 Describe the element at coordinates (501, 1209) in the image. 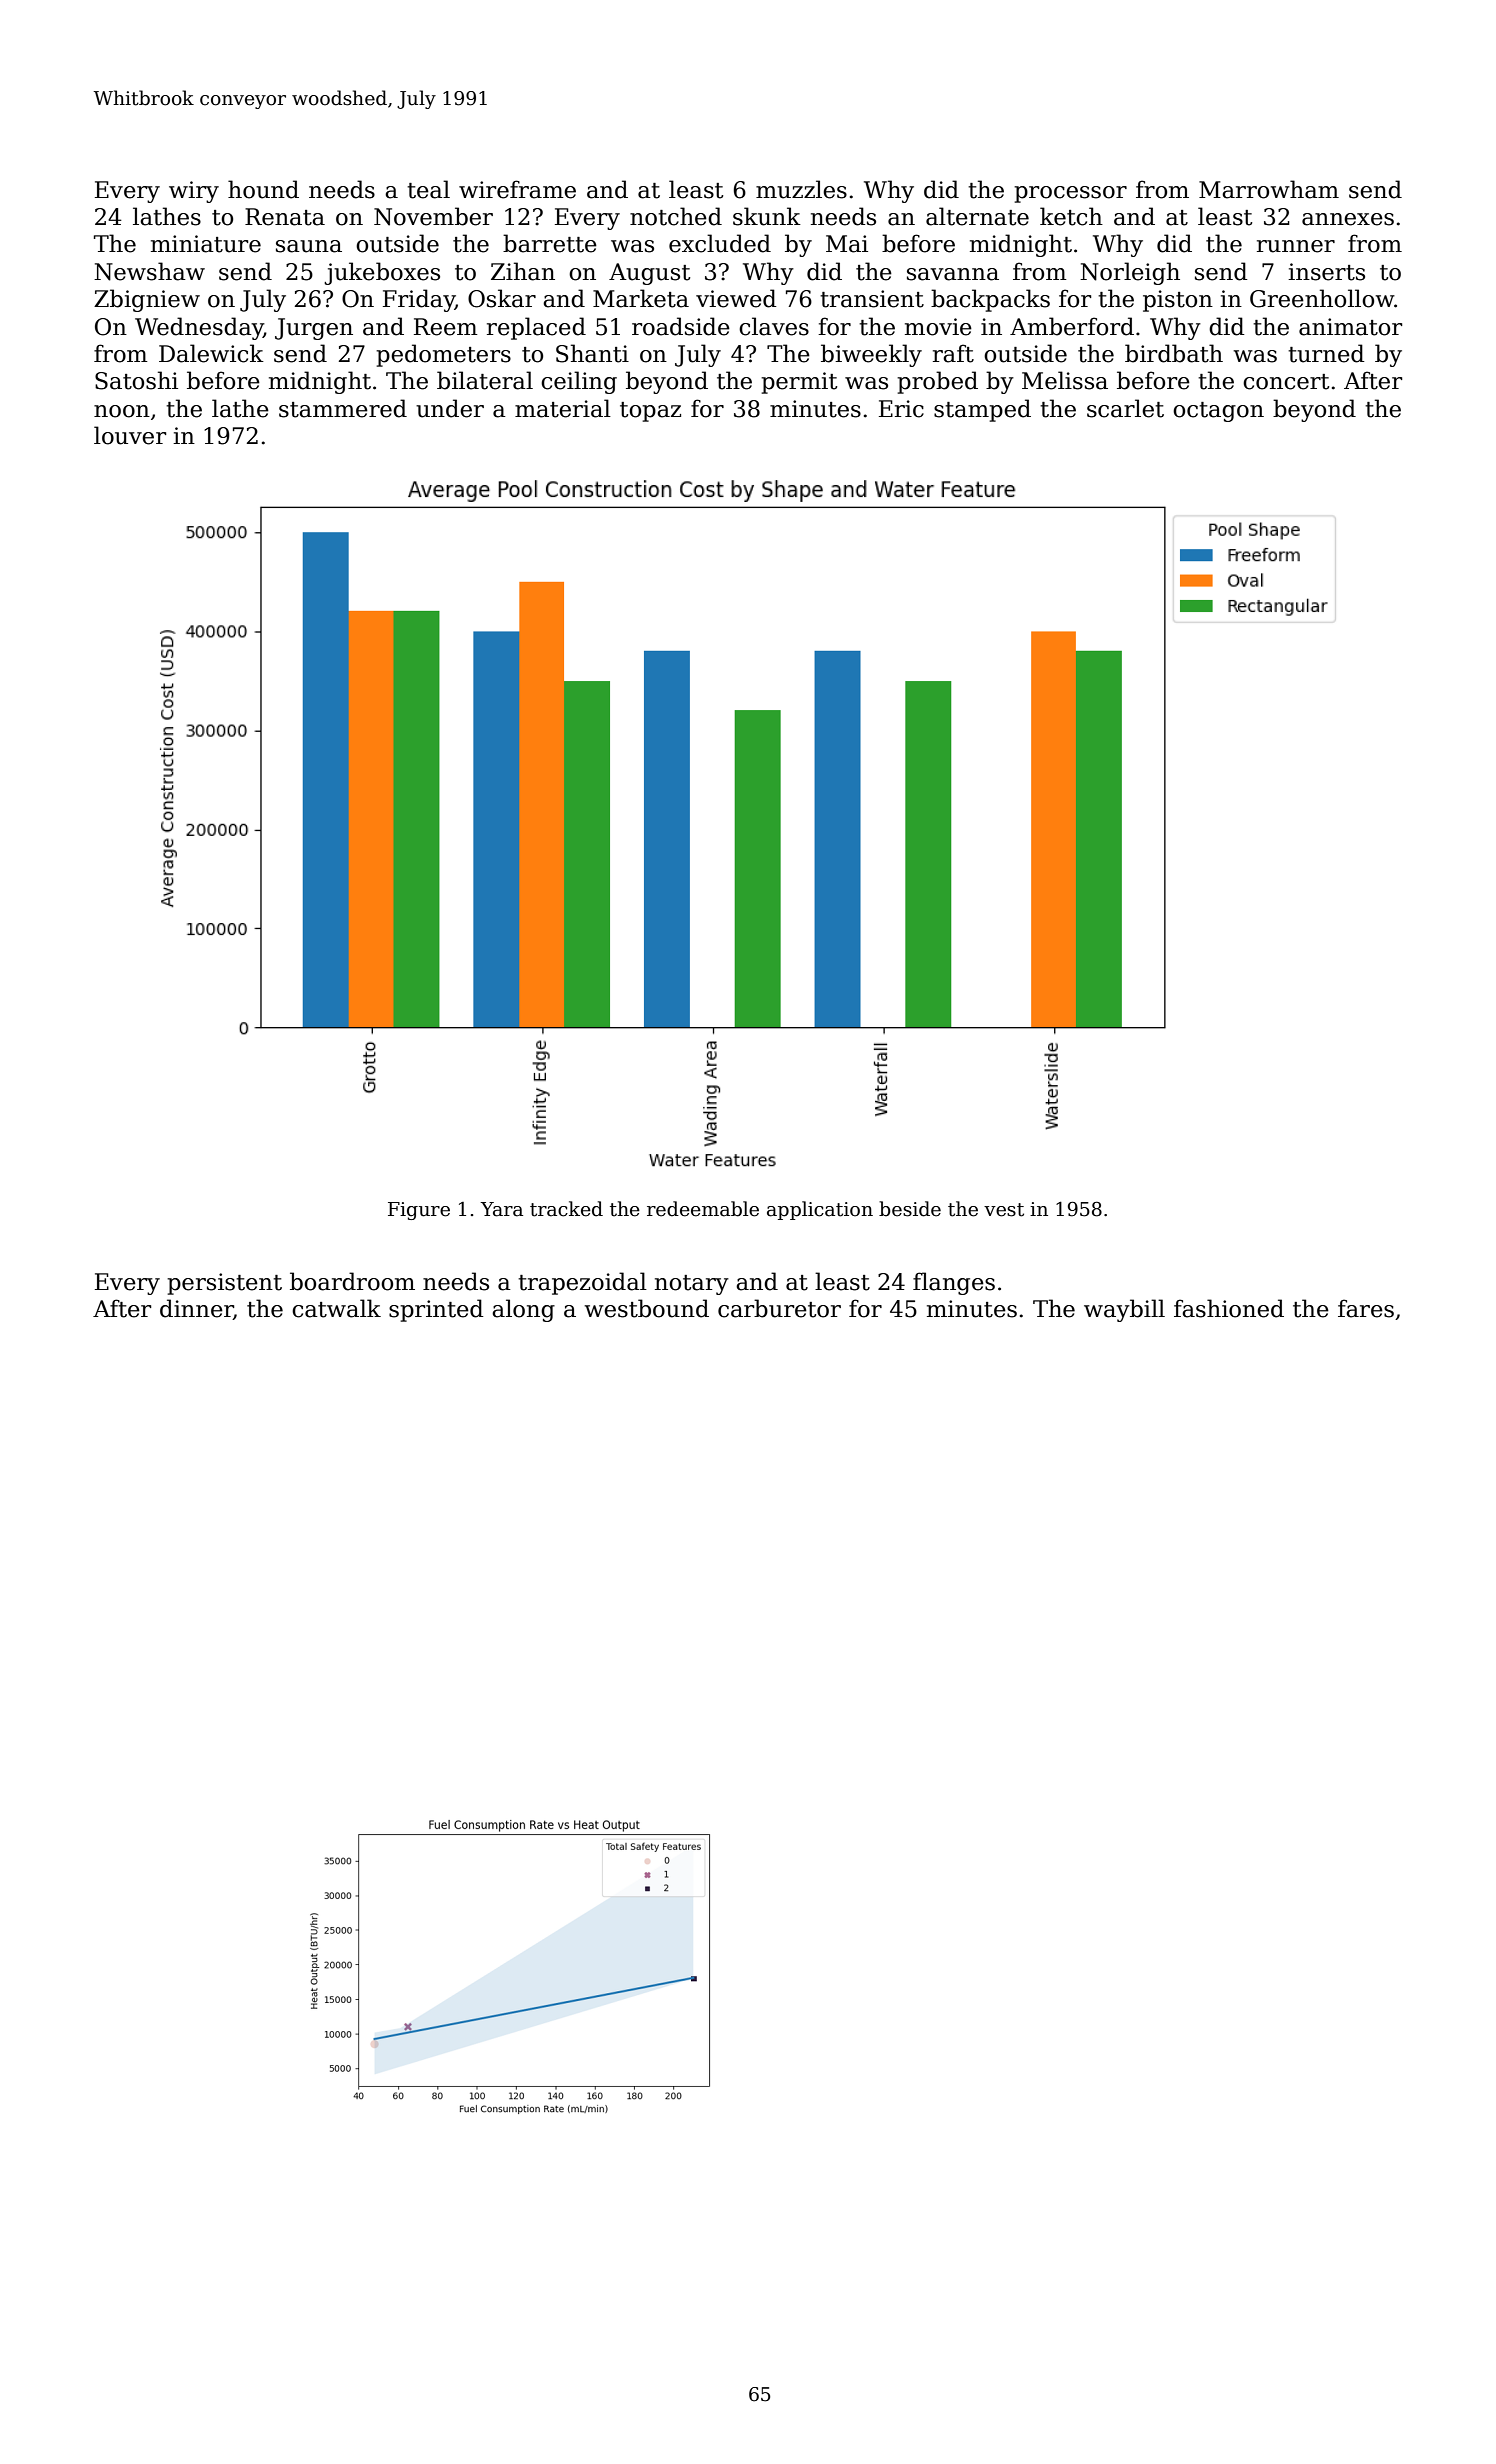

I see `Yara` at that location.
